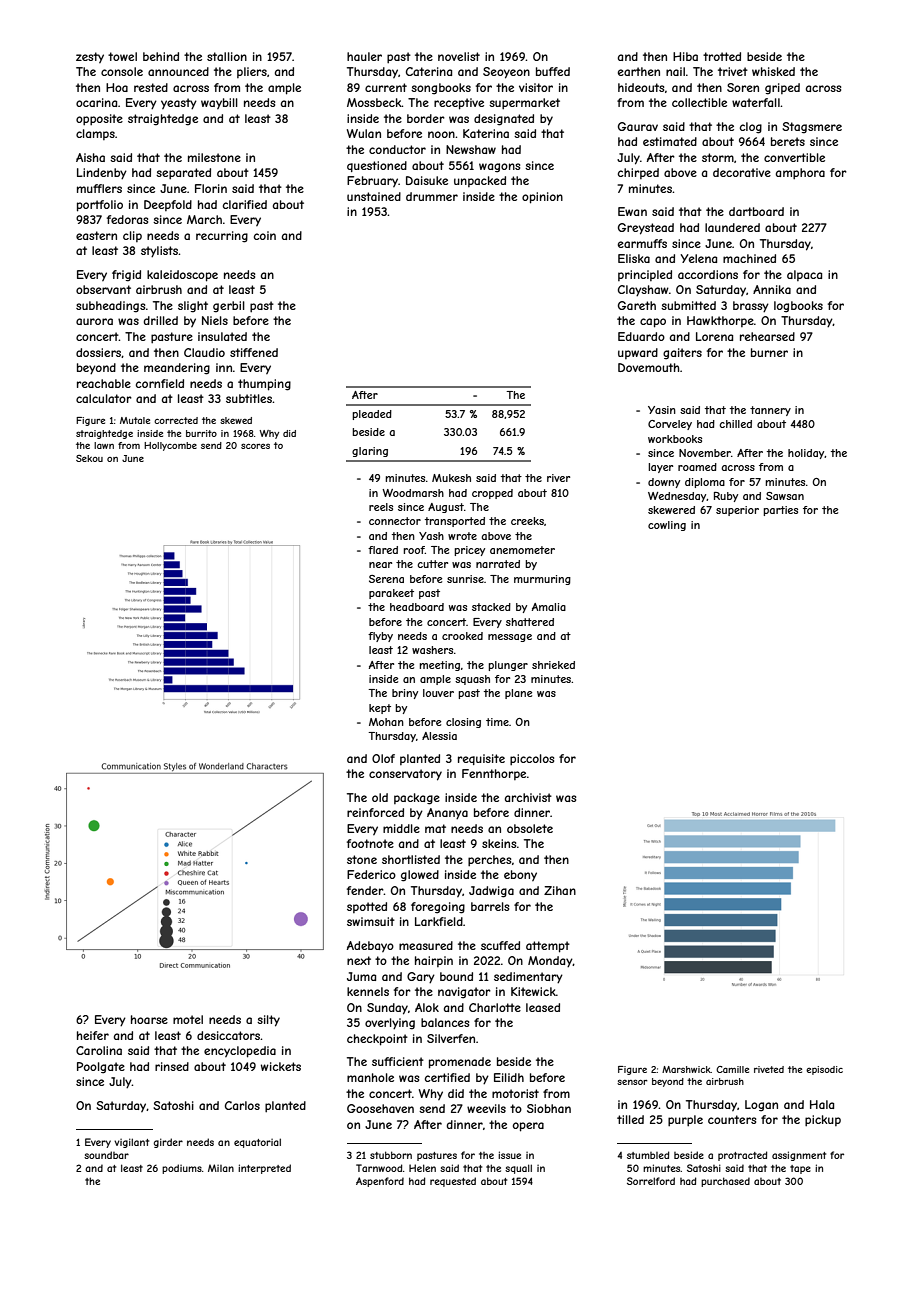 This screenshot has height=1308, width=924. I want to click on Amalia, so click(549, 607).
